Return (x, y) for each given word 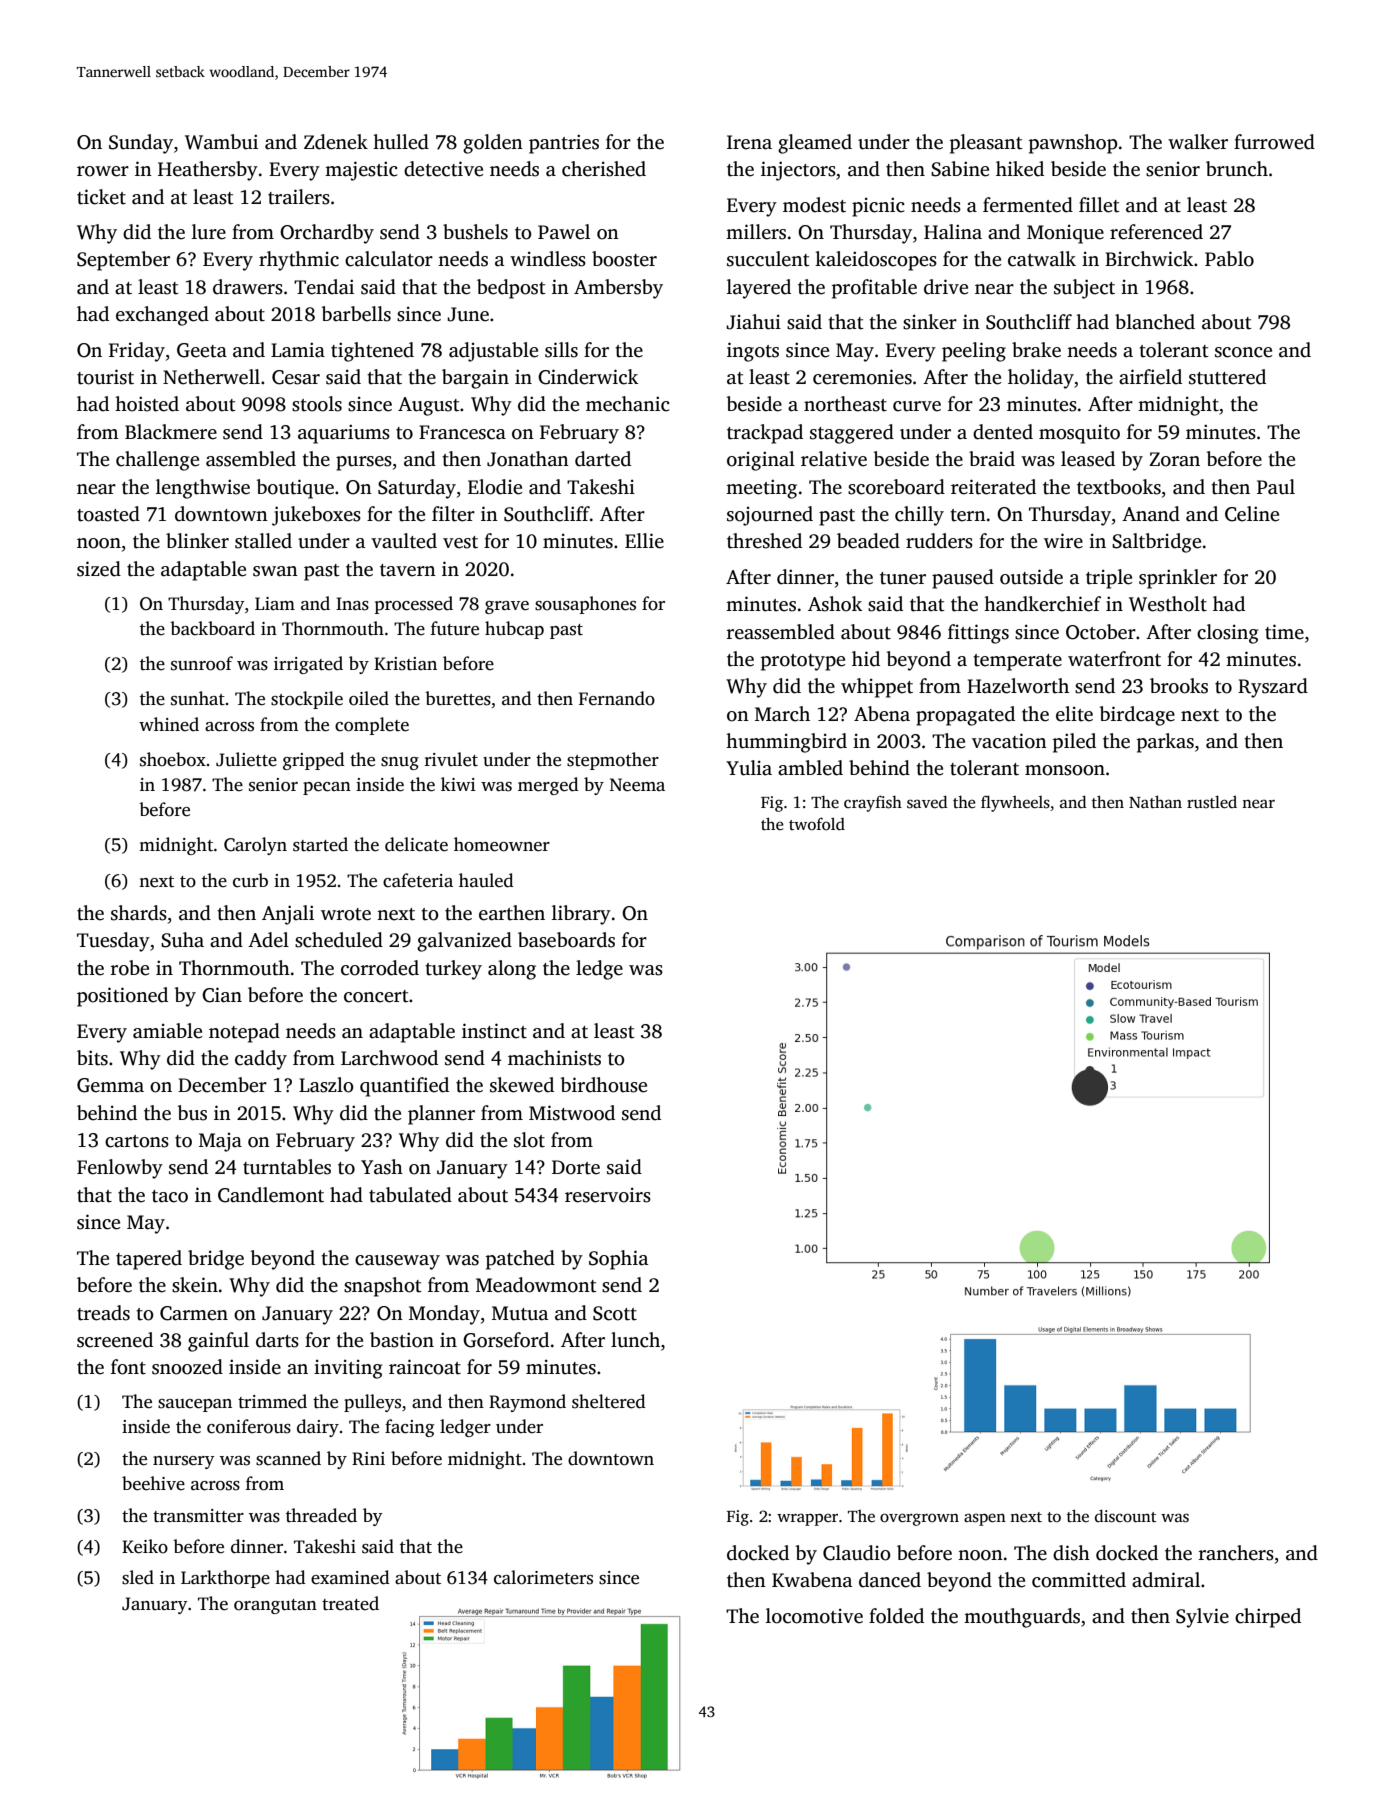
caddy (261, 1060)
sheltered (609, 1401)
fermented (1028, 205)
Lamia (298, 350)
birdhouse (603, 1085)
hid (866, 659)
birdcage (1137, 716)
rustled (1212, 802)
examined (350, 1577)
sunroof (202, 663)
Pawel (564, 232)
